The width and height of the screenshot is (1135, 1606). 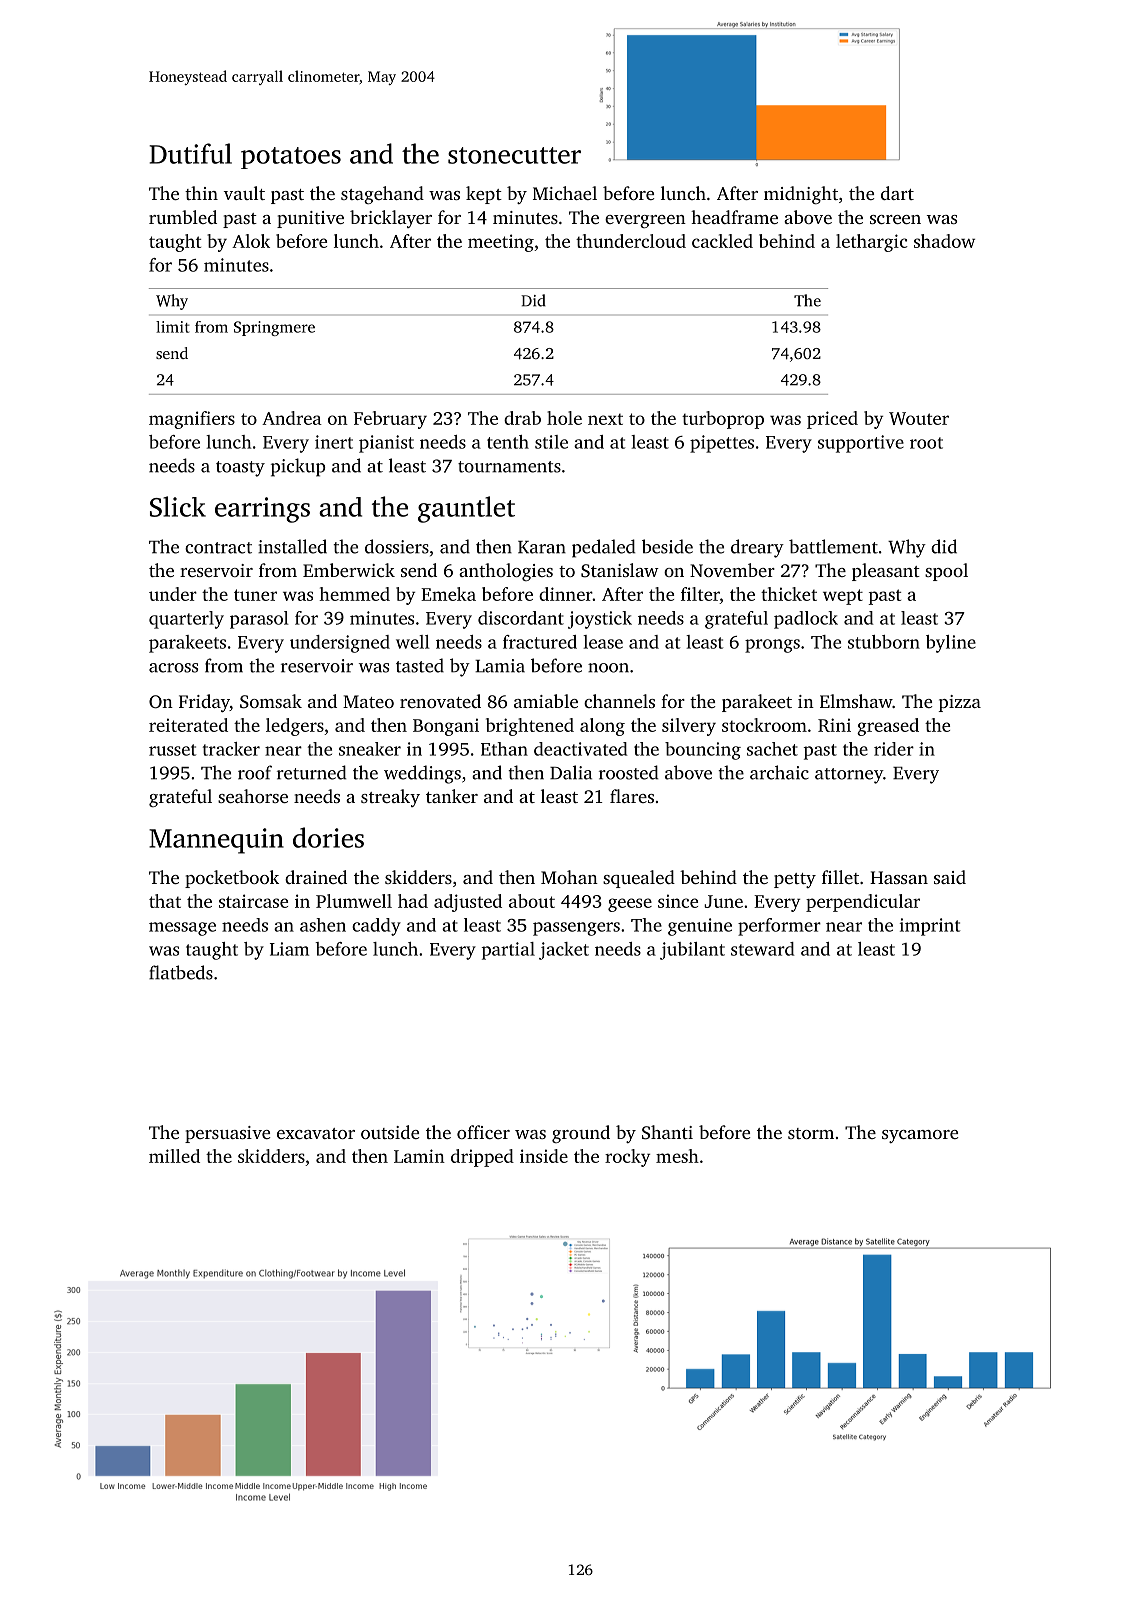 What do you see at coordinates (950, 877) in the screenshot?
I see `said` at bounding box center [950, 877].
